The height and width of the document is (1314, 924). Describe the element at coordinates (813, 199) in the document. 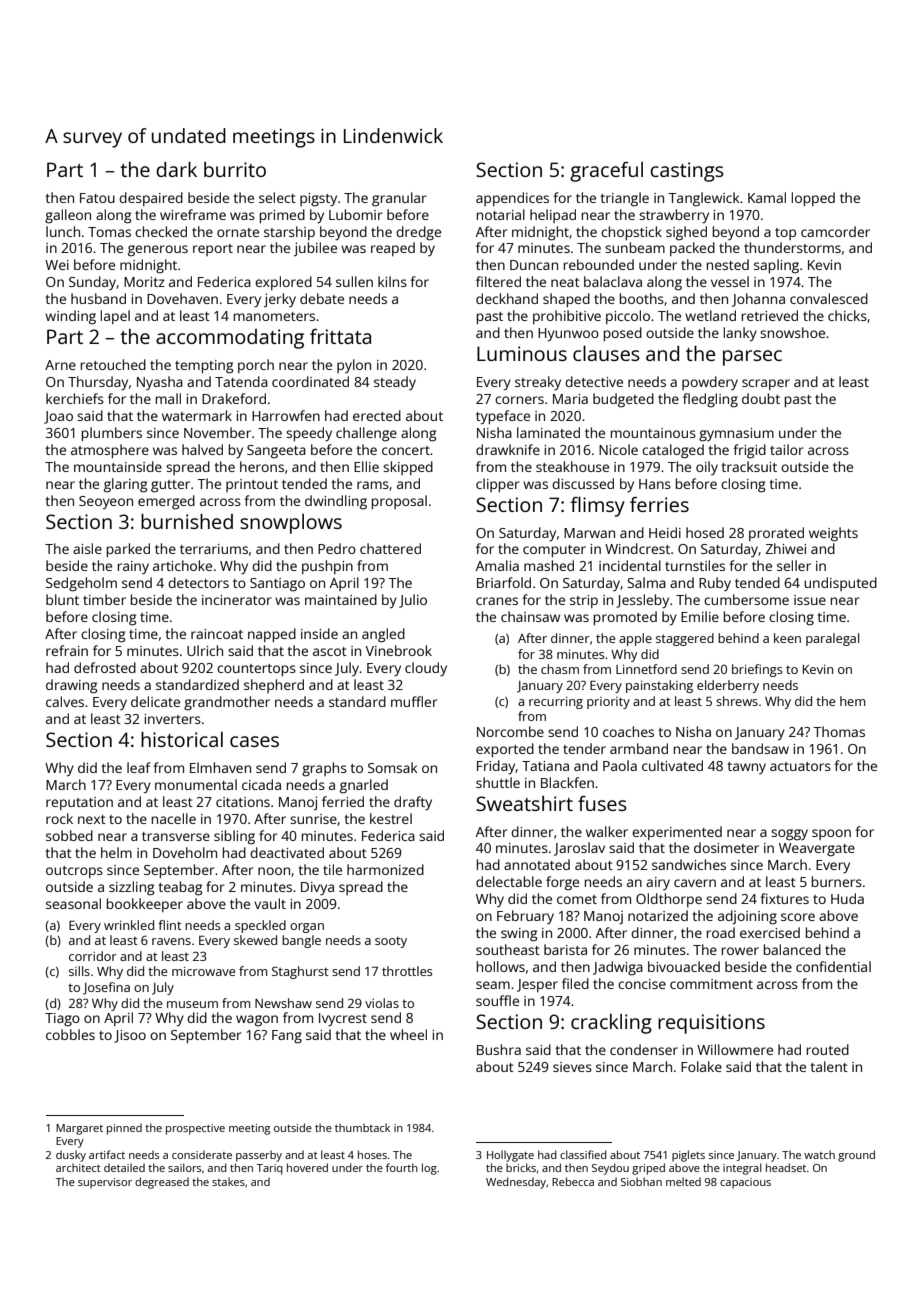

I see `lopped` at that location.
